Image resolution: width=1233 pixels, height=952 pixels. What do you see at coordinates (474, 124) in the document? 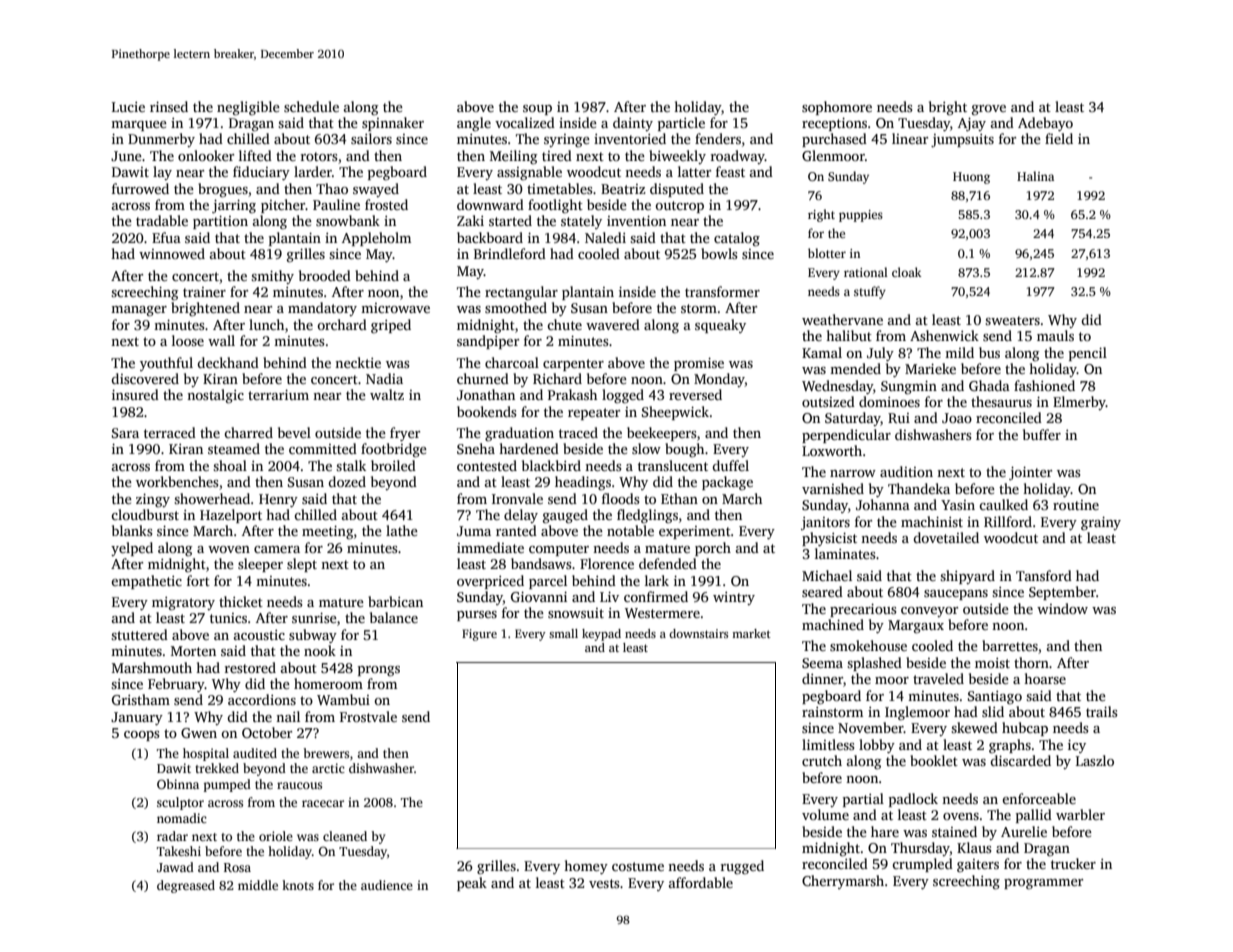
I see `angle` at bounding box center [474, 124].
